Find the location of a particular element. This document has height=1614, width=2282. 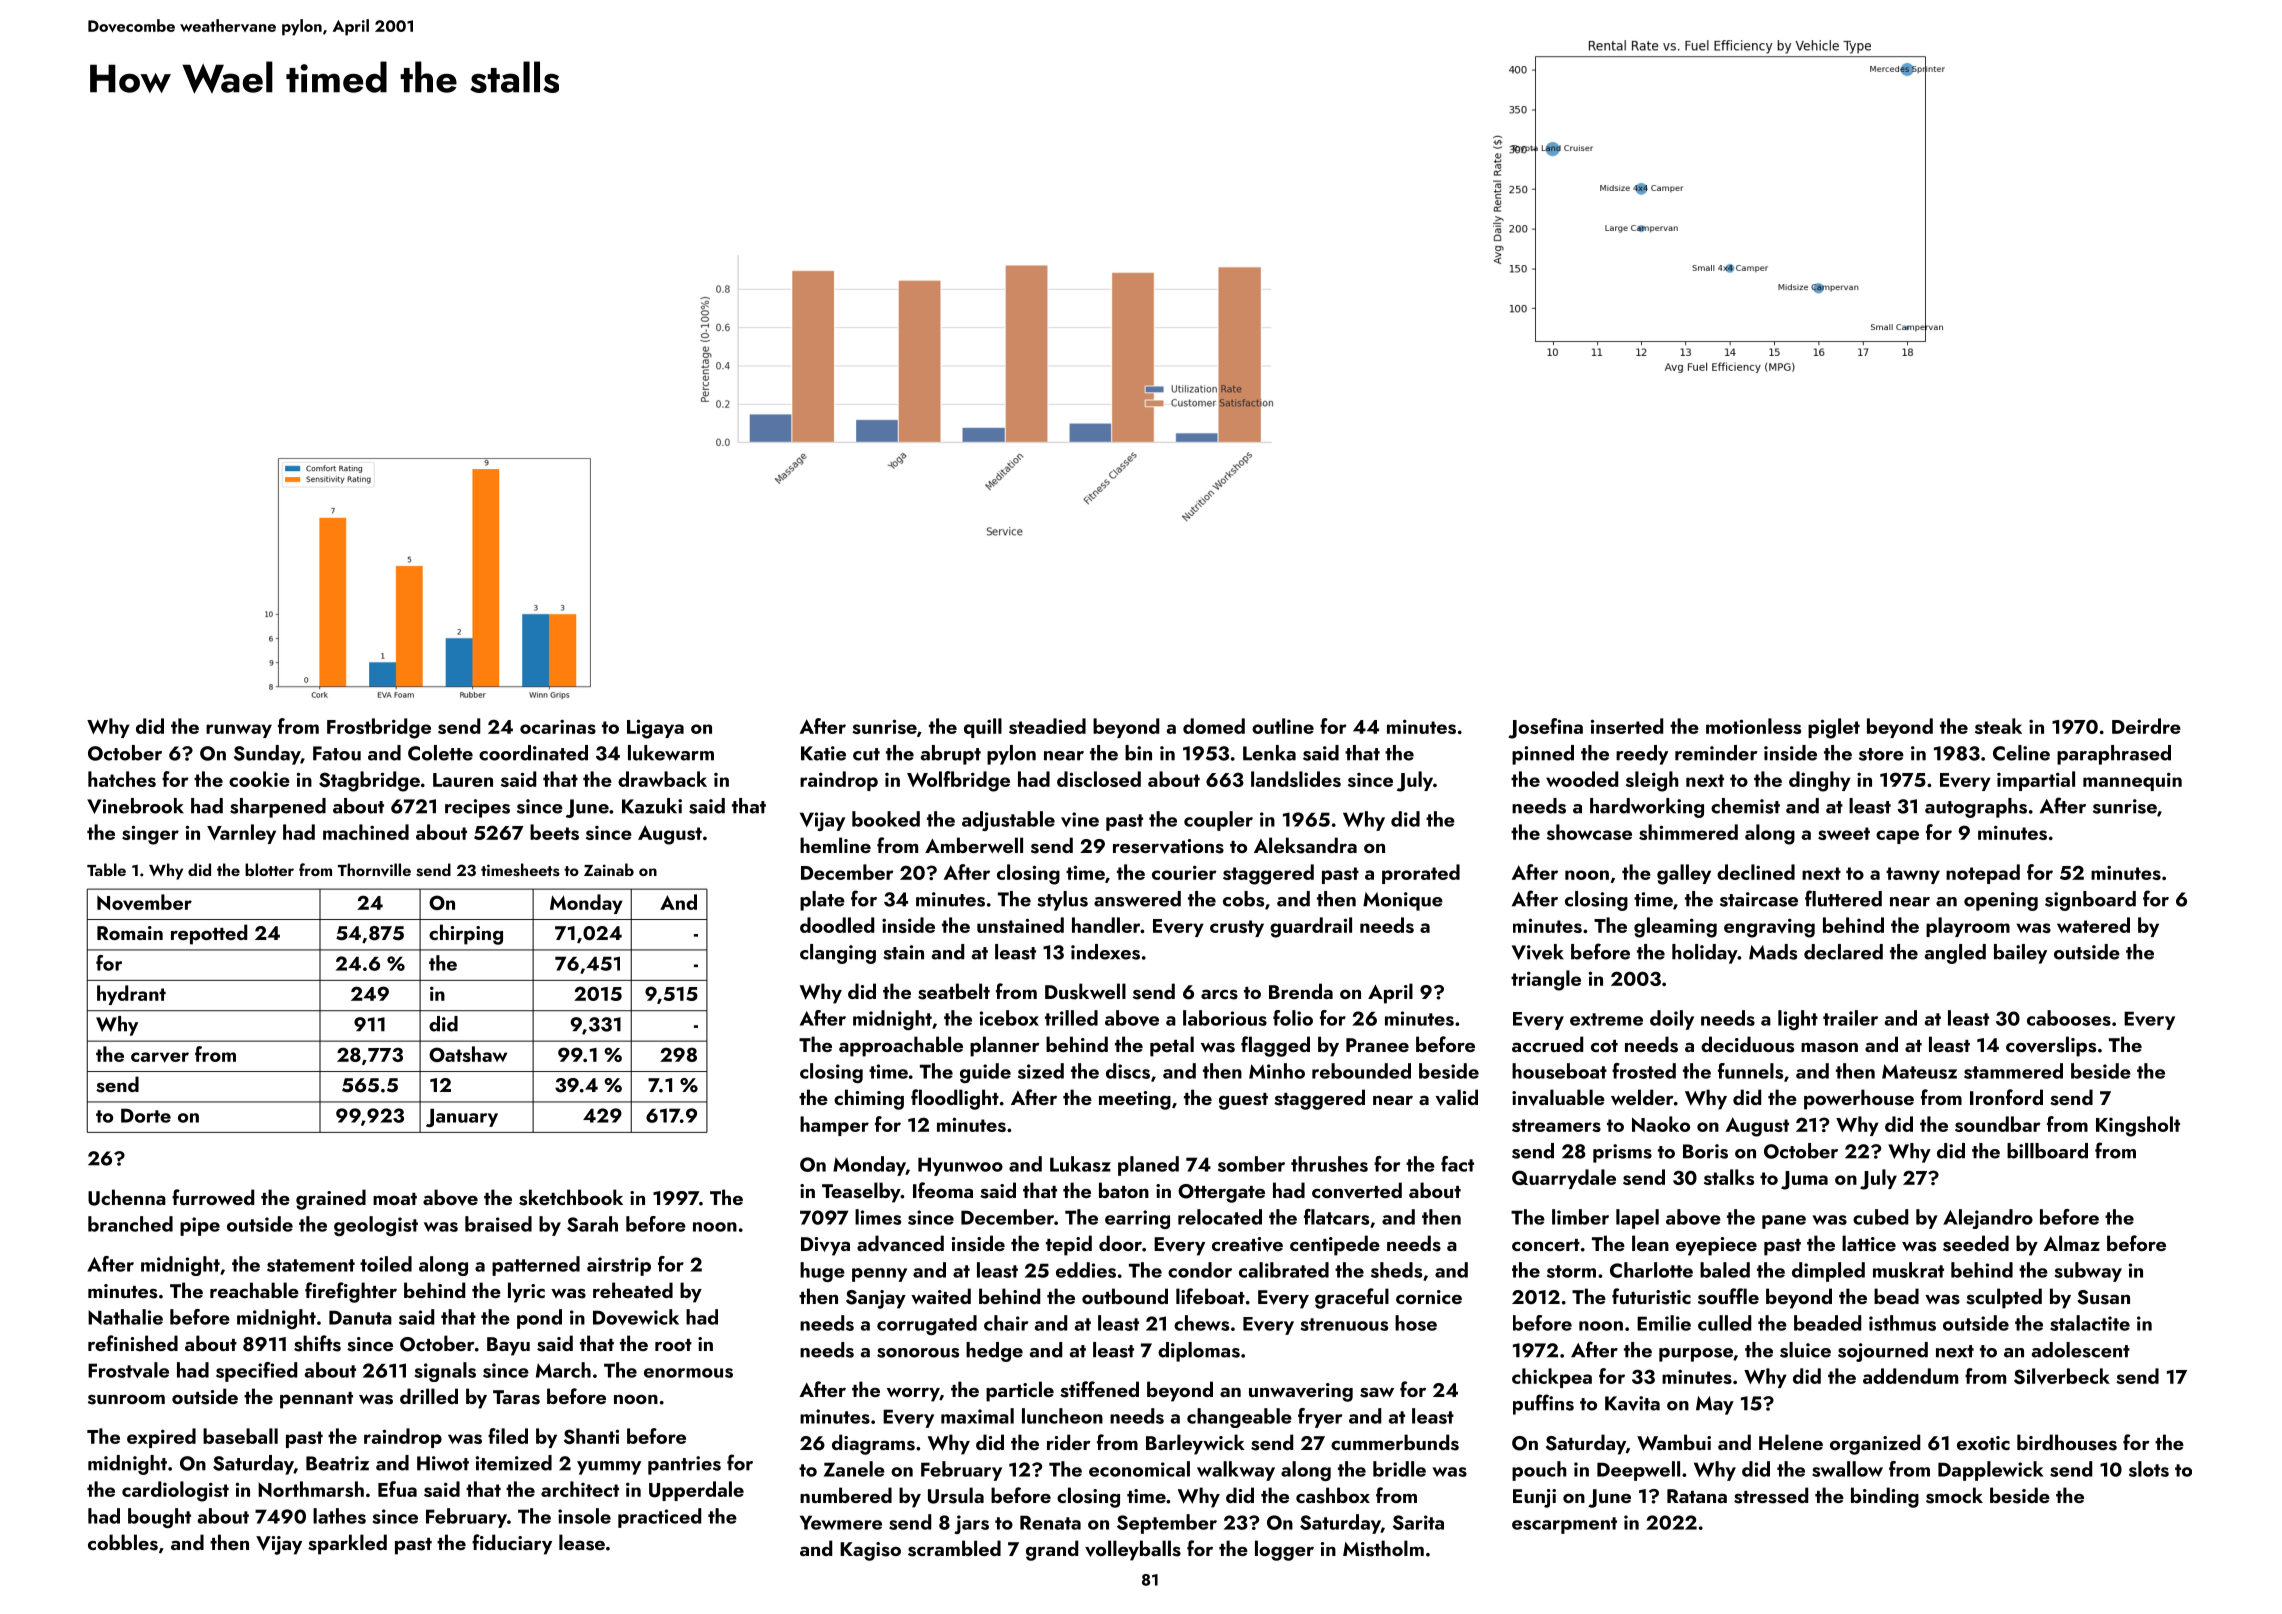

root is located at coordinates (673, 1345).
